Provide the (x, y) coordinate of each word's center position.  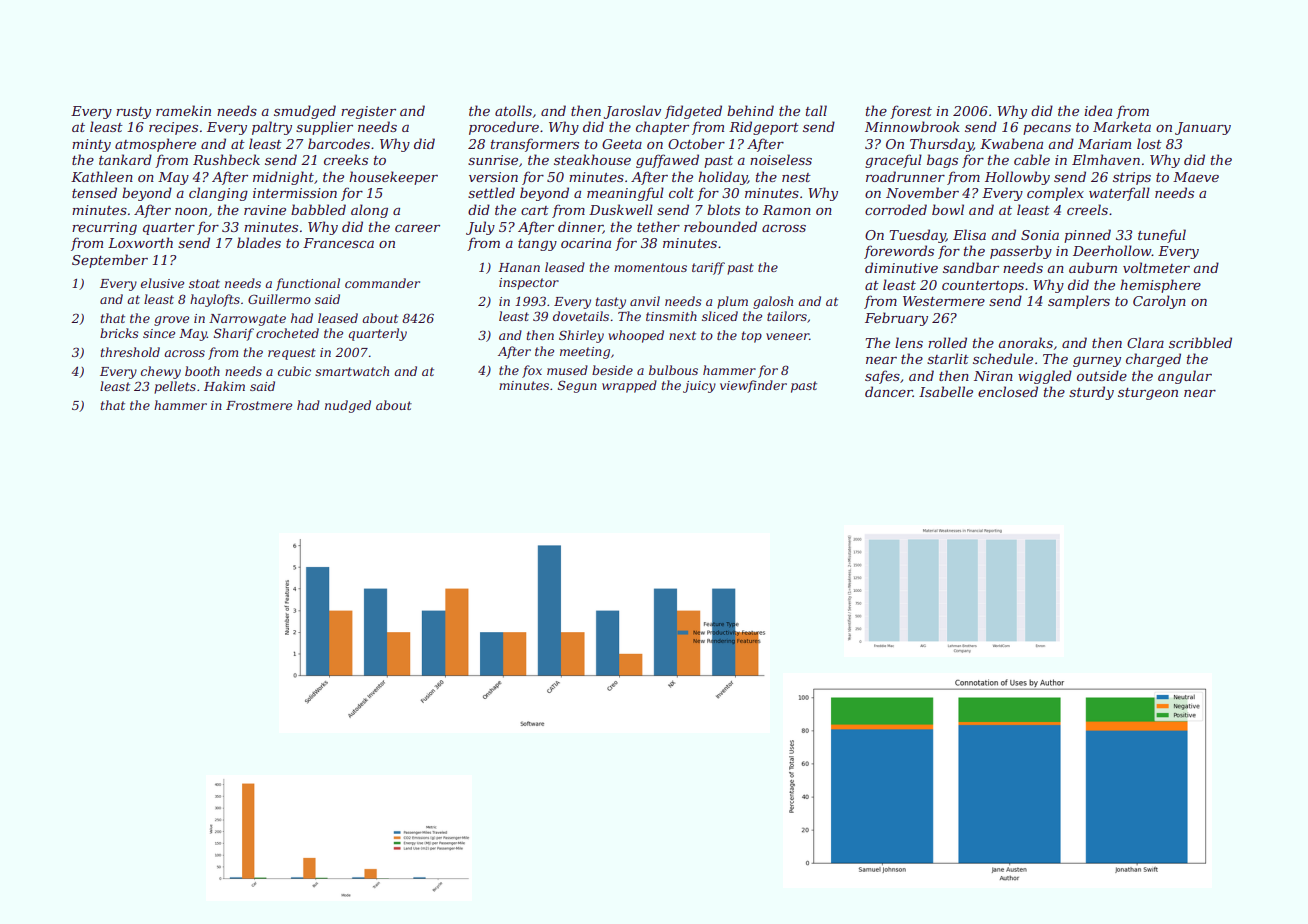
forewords (899, 252)
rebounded (720, 226)
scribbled (1200, 342)
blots (723, 209)
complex (1055, 194)
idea (1098, 110)
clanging (218, 194)
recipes (173, 128)
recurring (104, 228)
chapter (662, 128)
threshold (130, 352)
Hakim (224, 386)
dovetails (581, 316)
